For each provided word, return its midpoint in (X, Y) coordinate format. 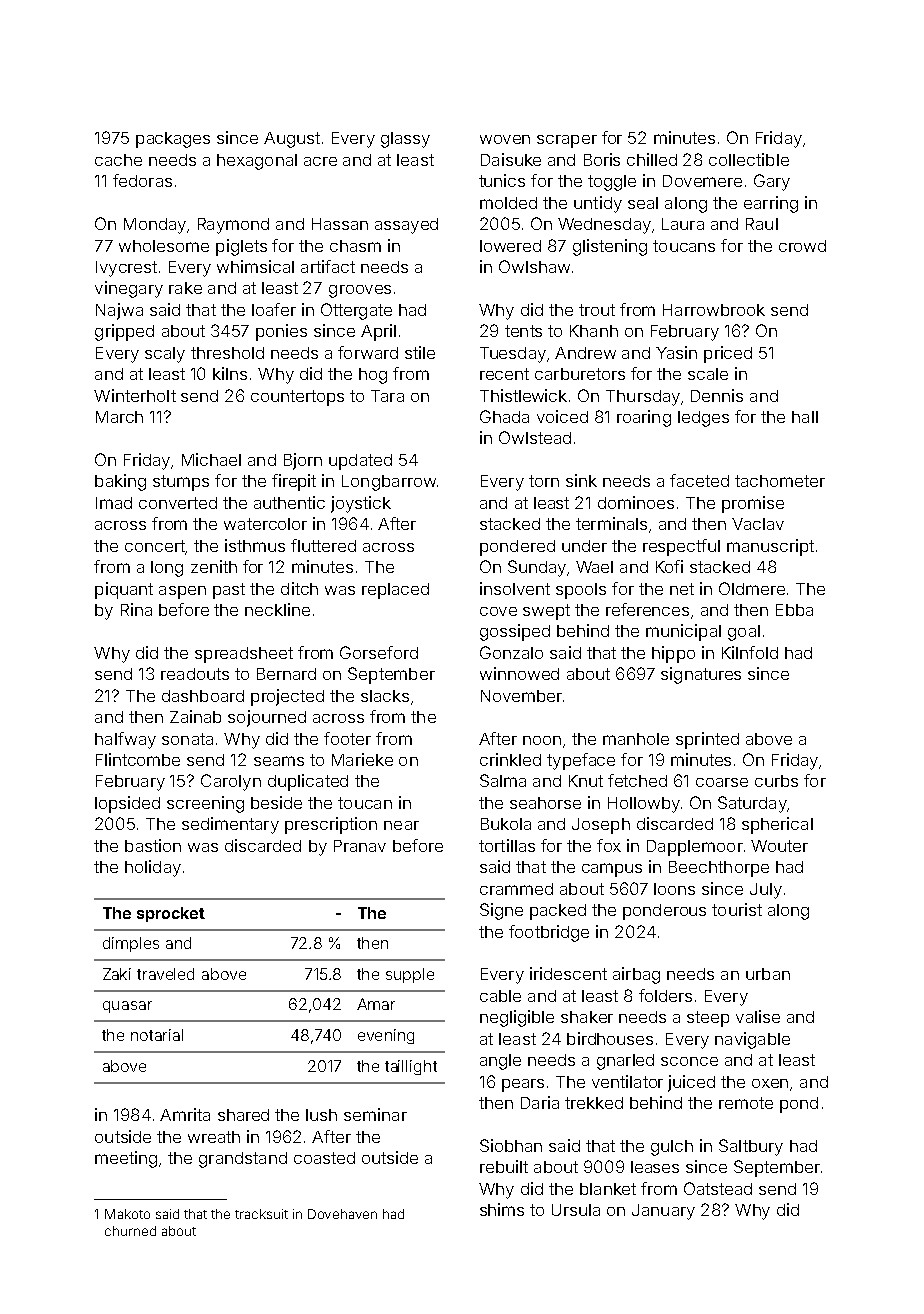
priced (728, 354)
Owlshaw (534, 266)
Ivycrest (126, 269)
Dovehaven (342, 1214)
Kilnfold (750, 652)
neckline (277, 609)
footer (347, 738)
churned (130, 1231)
